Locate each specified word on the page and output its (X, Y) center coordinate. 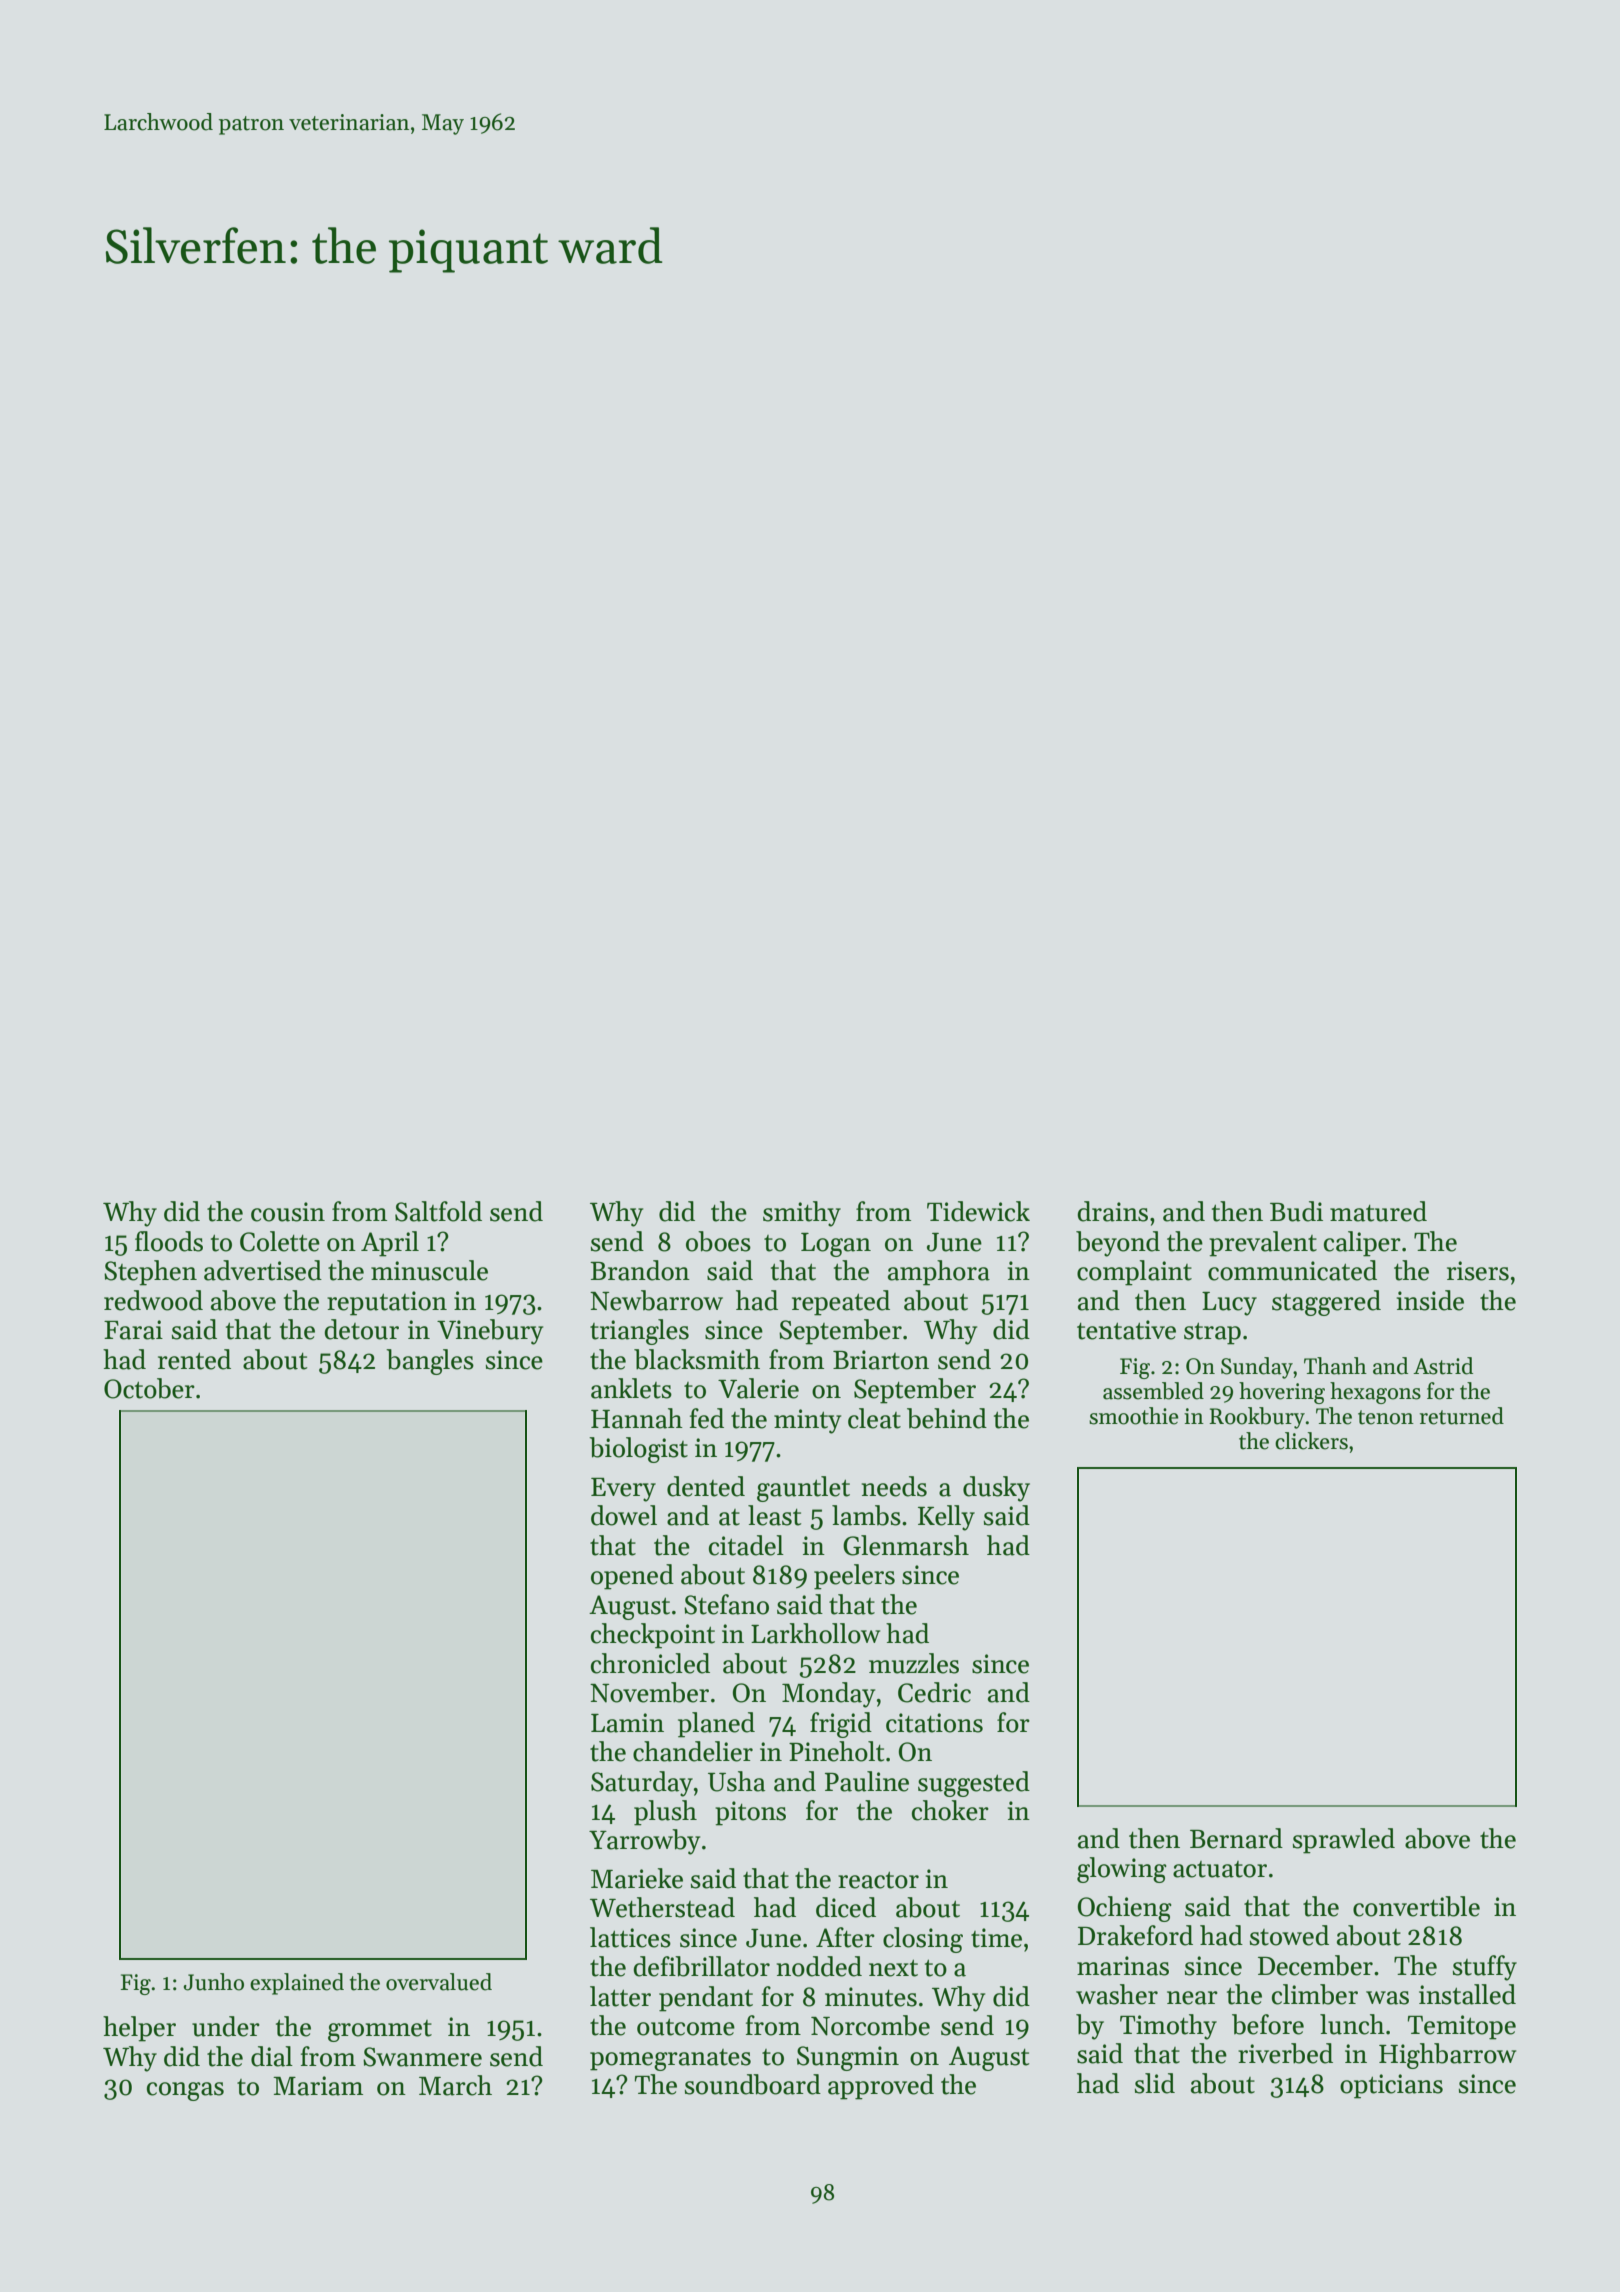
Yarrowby (644, 1842)
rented (194, 1359)
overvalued (439, 1982)
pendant (706, 1999)
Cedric (934, 1692)
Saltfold (438, 1211)
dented (706, 1486)
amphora (939, 1273)
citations (934, 1723)
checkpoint (653, 1636)
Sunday (1257, 1368)
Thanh (1335, 1366)
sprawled (1344, 1841)
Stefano (726, 1604)
